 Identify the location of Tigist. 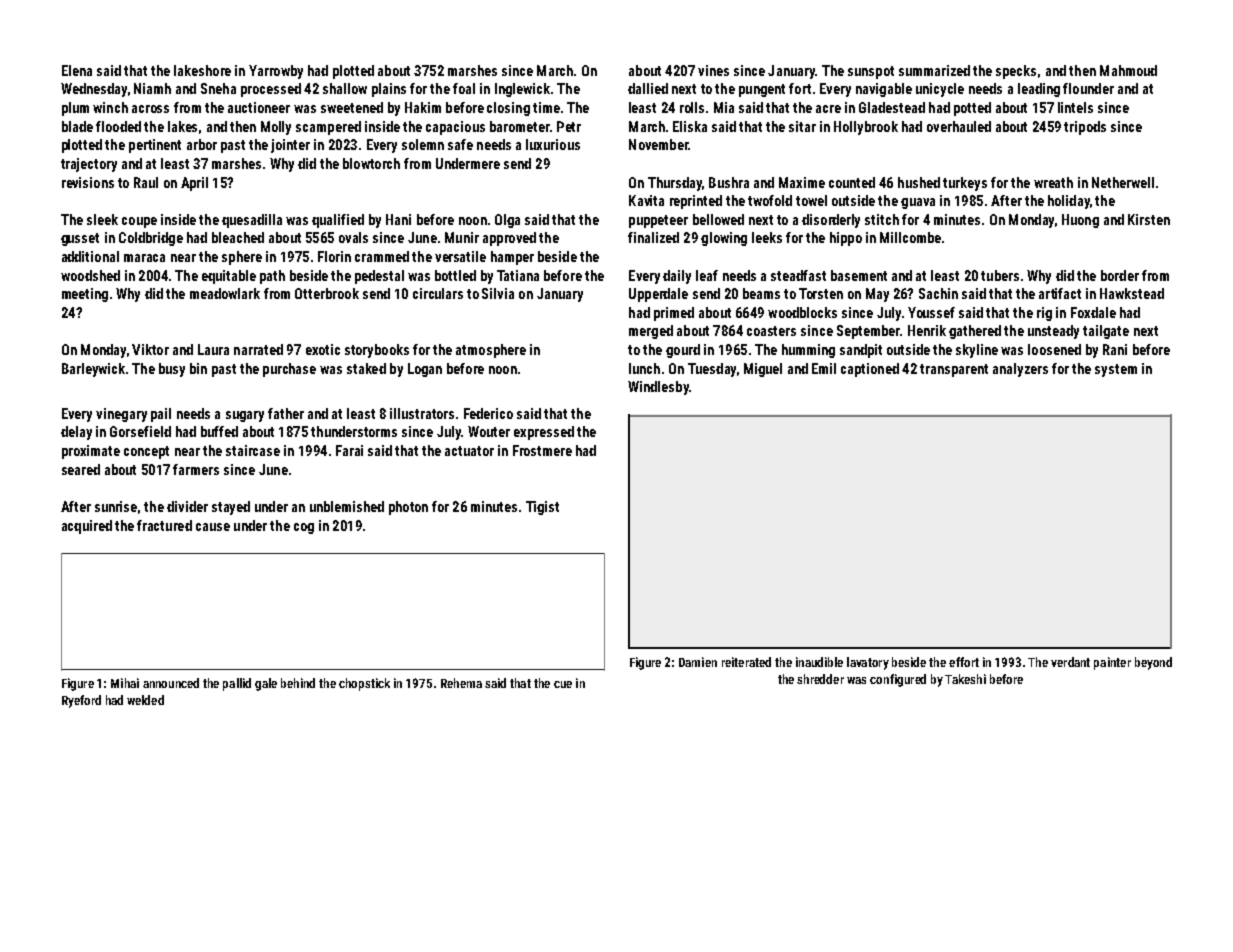
(542, 508).
